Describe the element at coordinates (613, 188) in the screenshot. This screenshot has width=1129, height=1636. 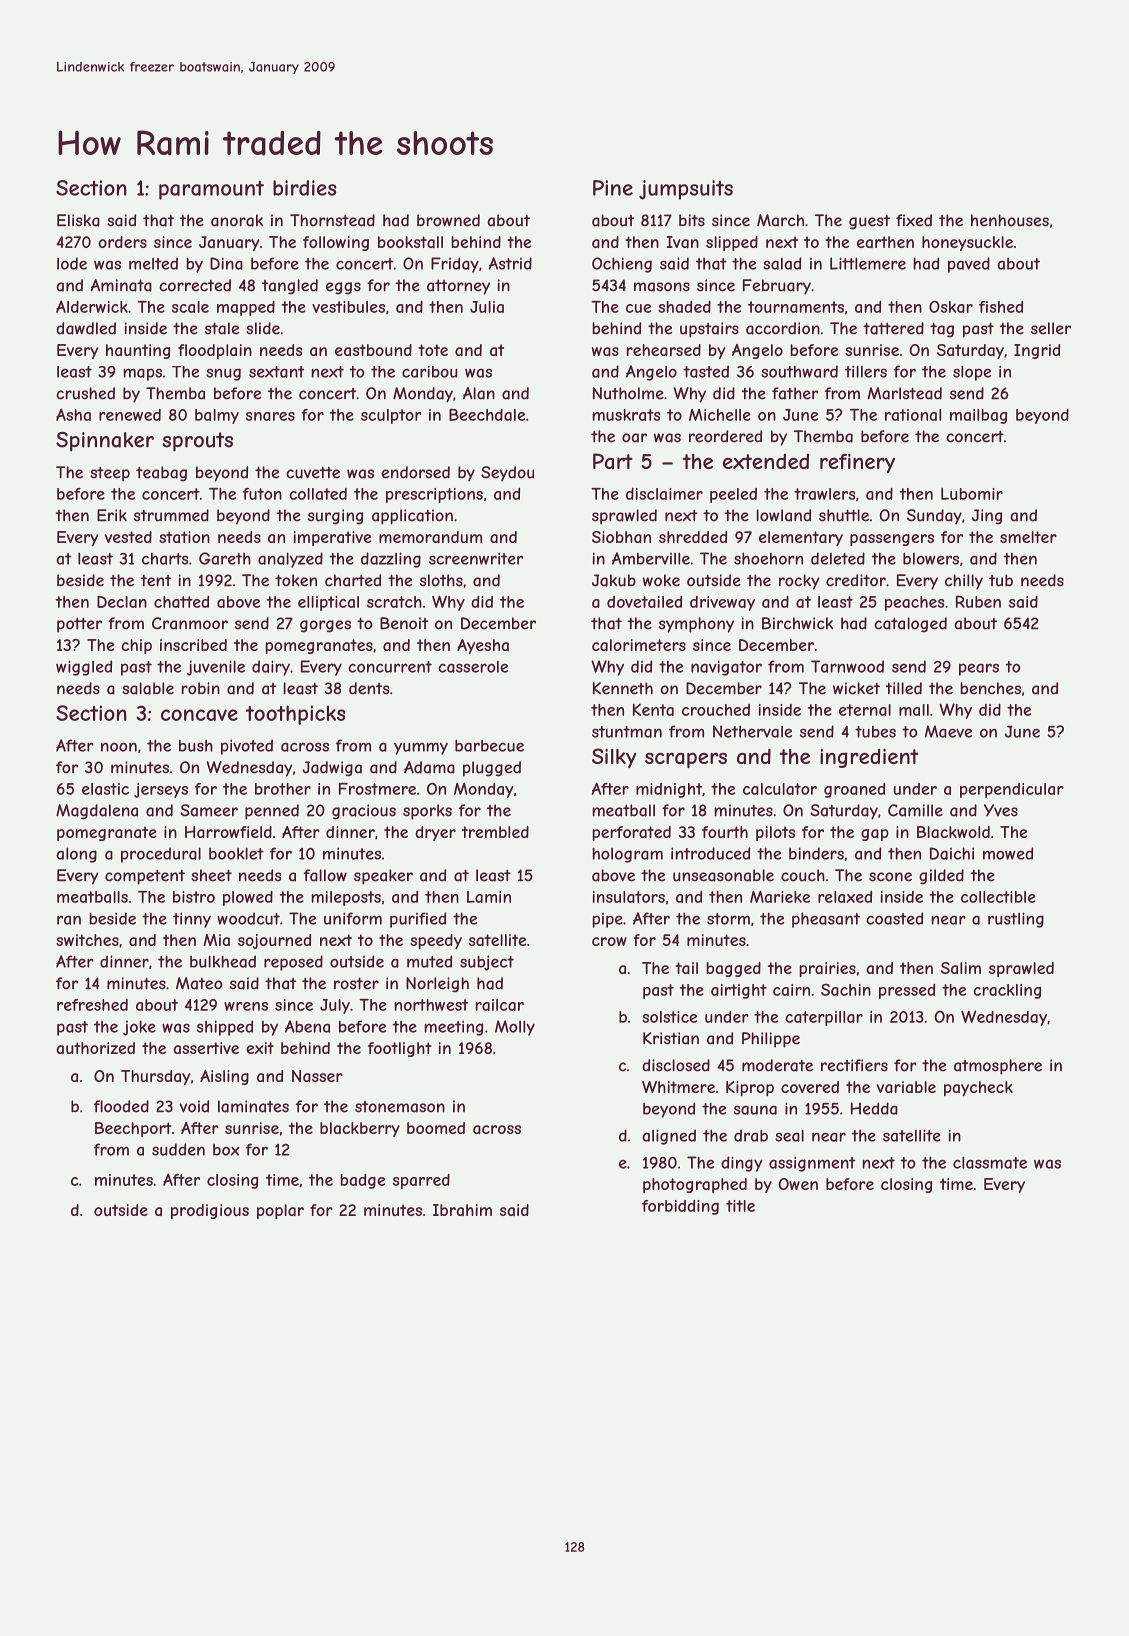
I see `Pine` at that location.
